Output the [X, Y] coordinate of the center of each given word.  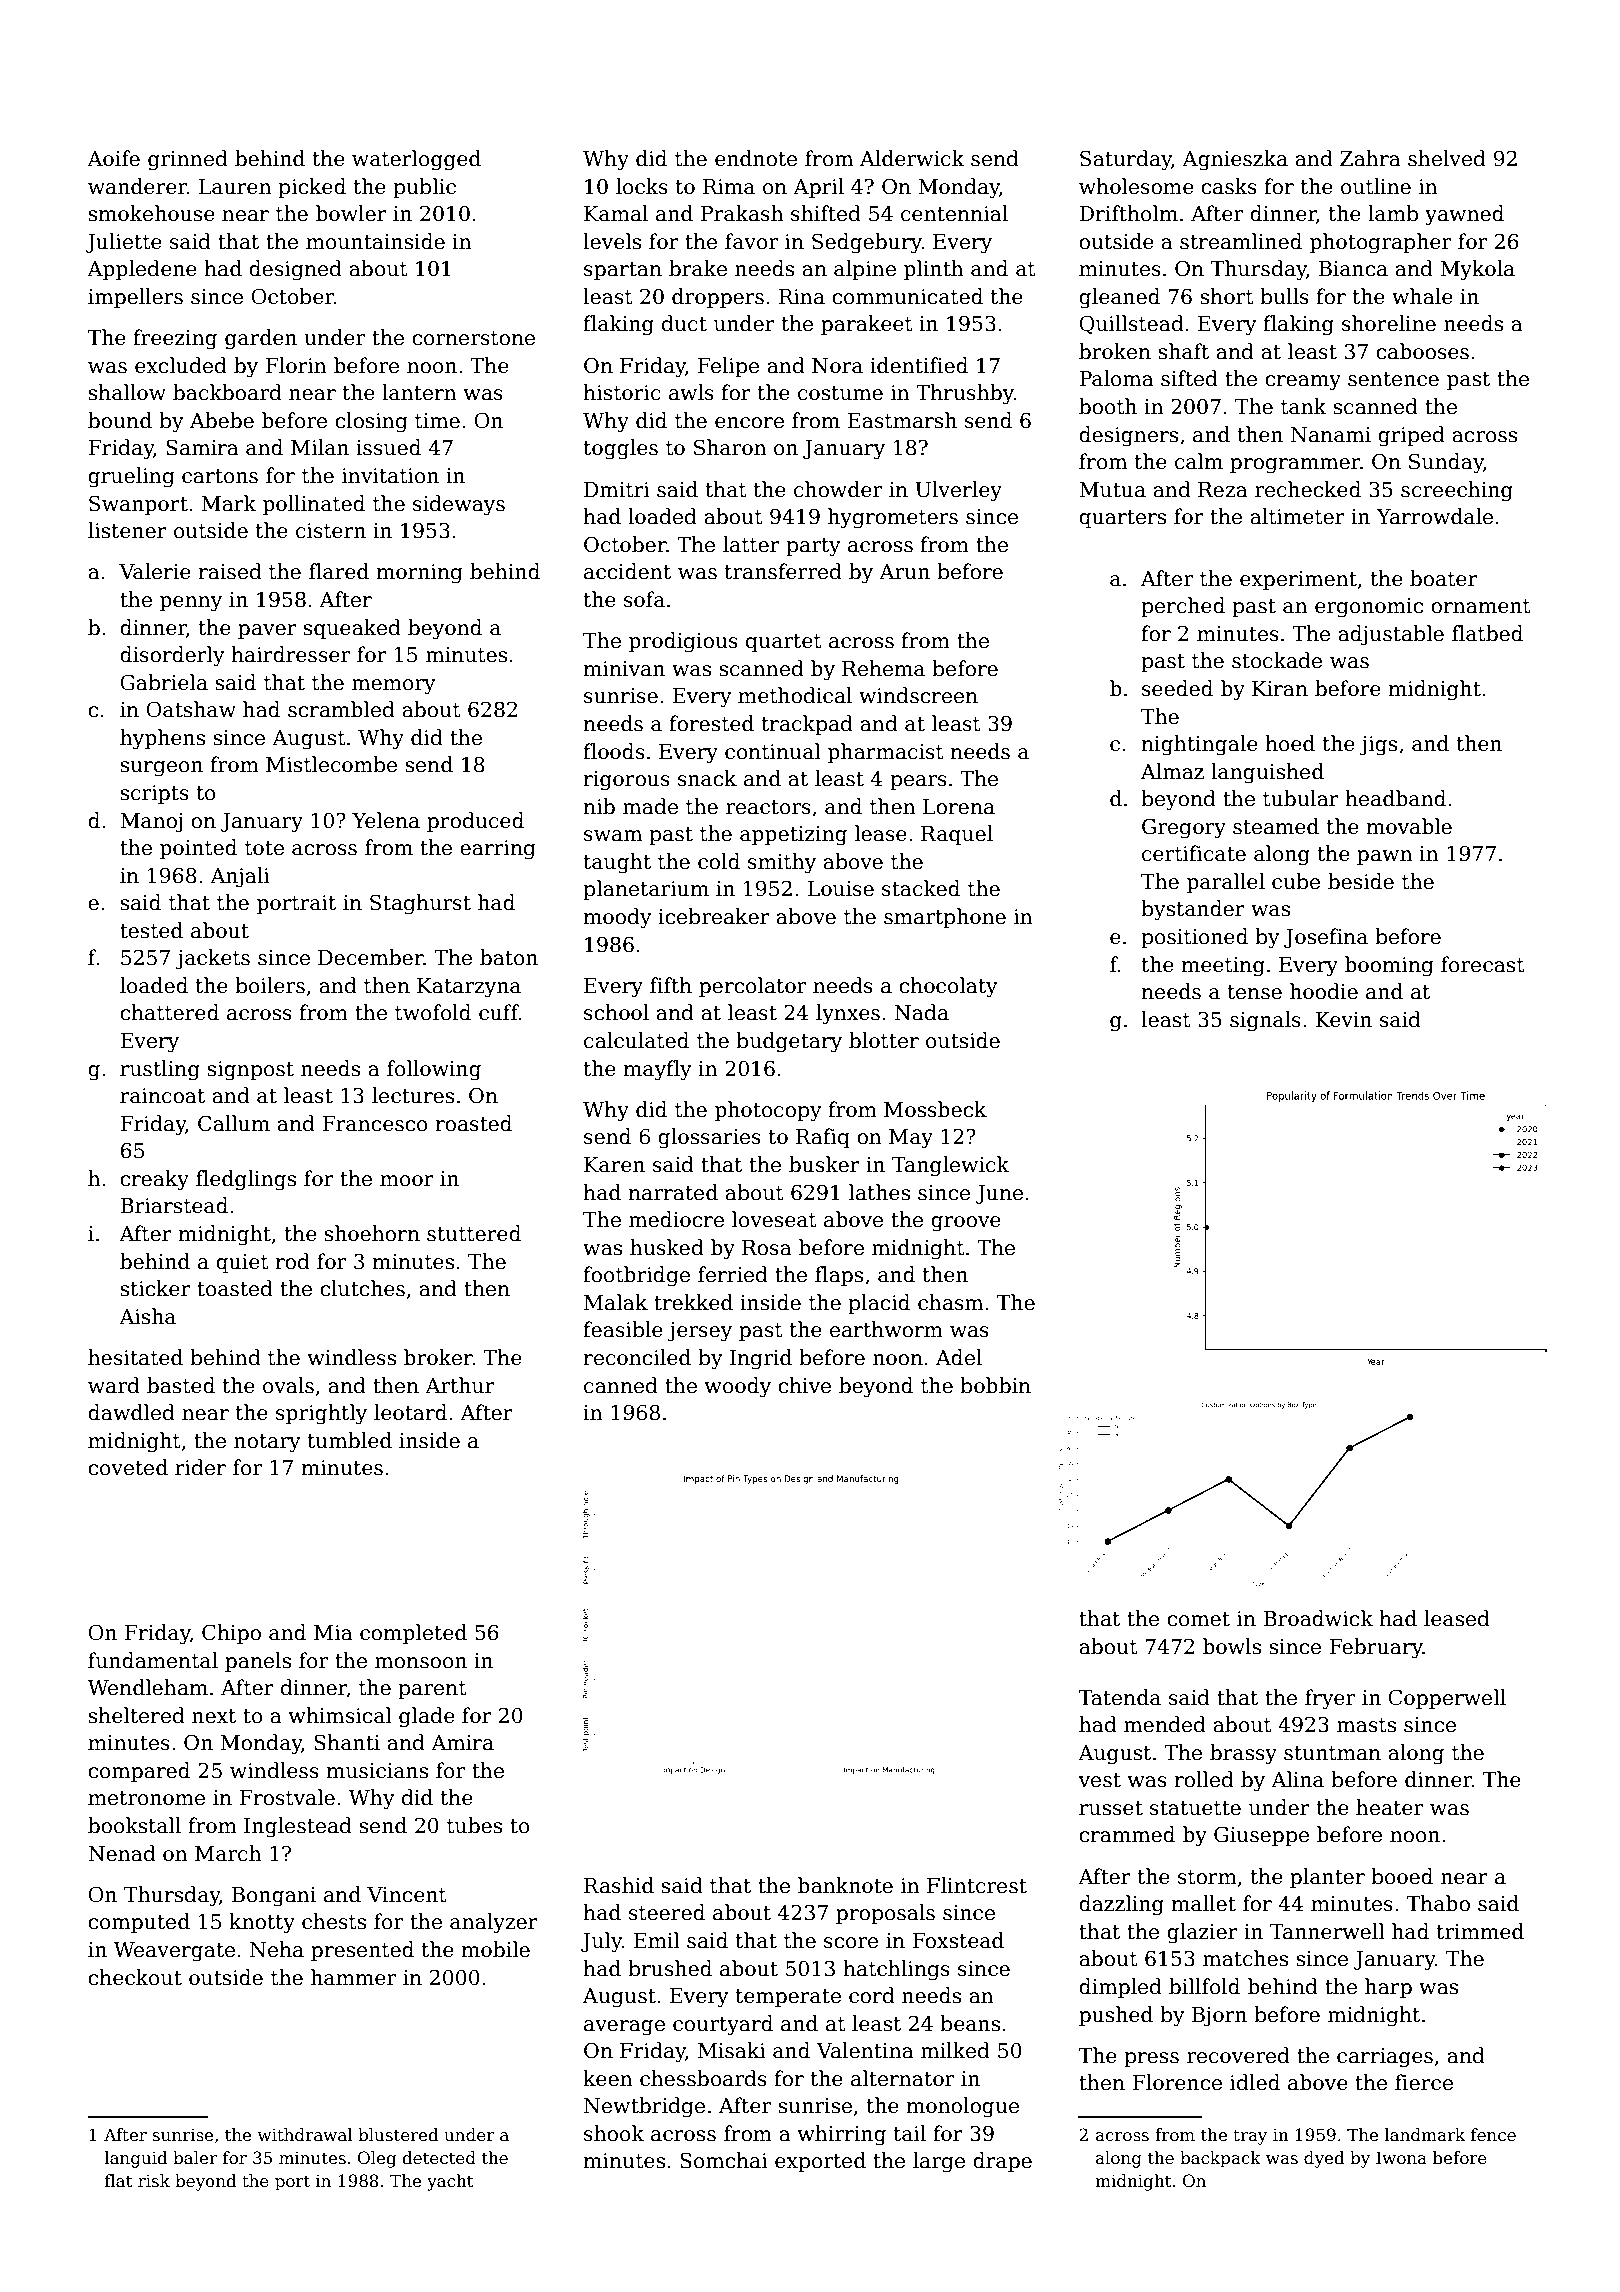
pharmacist [886, 753]
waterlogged [416, 160]
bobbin [995, 1385]
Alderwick [912, 158]
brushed [670, 1968]
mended [1165, 1724]
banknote [845, 1885]
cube [1296, 881]
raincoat [162, 1096]
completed [413, 1634]
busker [824, 1164]
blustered [398, 2135]
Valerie [155, 571]
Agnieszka [1235, 160]
